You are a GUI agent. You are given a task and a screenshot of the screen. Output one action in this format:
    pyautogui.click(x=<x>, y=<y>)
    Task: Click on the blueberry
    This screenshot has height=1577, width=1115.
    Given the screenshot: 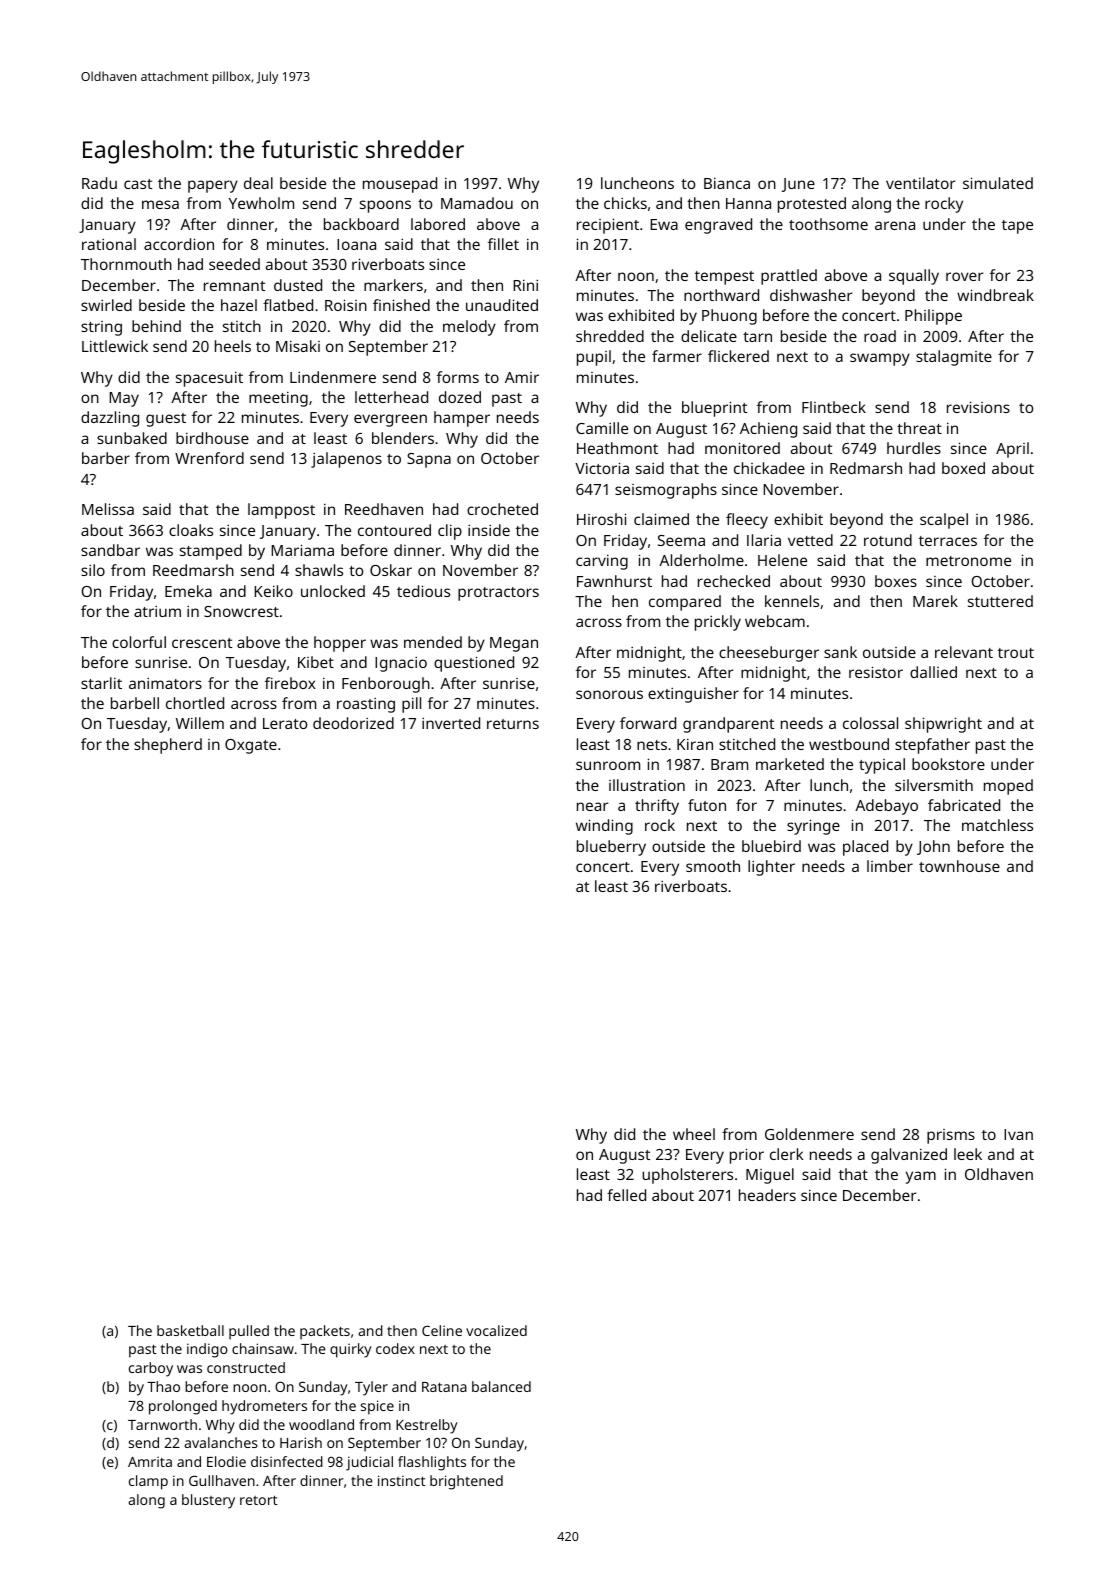 What is the action you would take?
    pyautogui.click(x=611, y=848)
